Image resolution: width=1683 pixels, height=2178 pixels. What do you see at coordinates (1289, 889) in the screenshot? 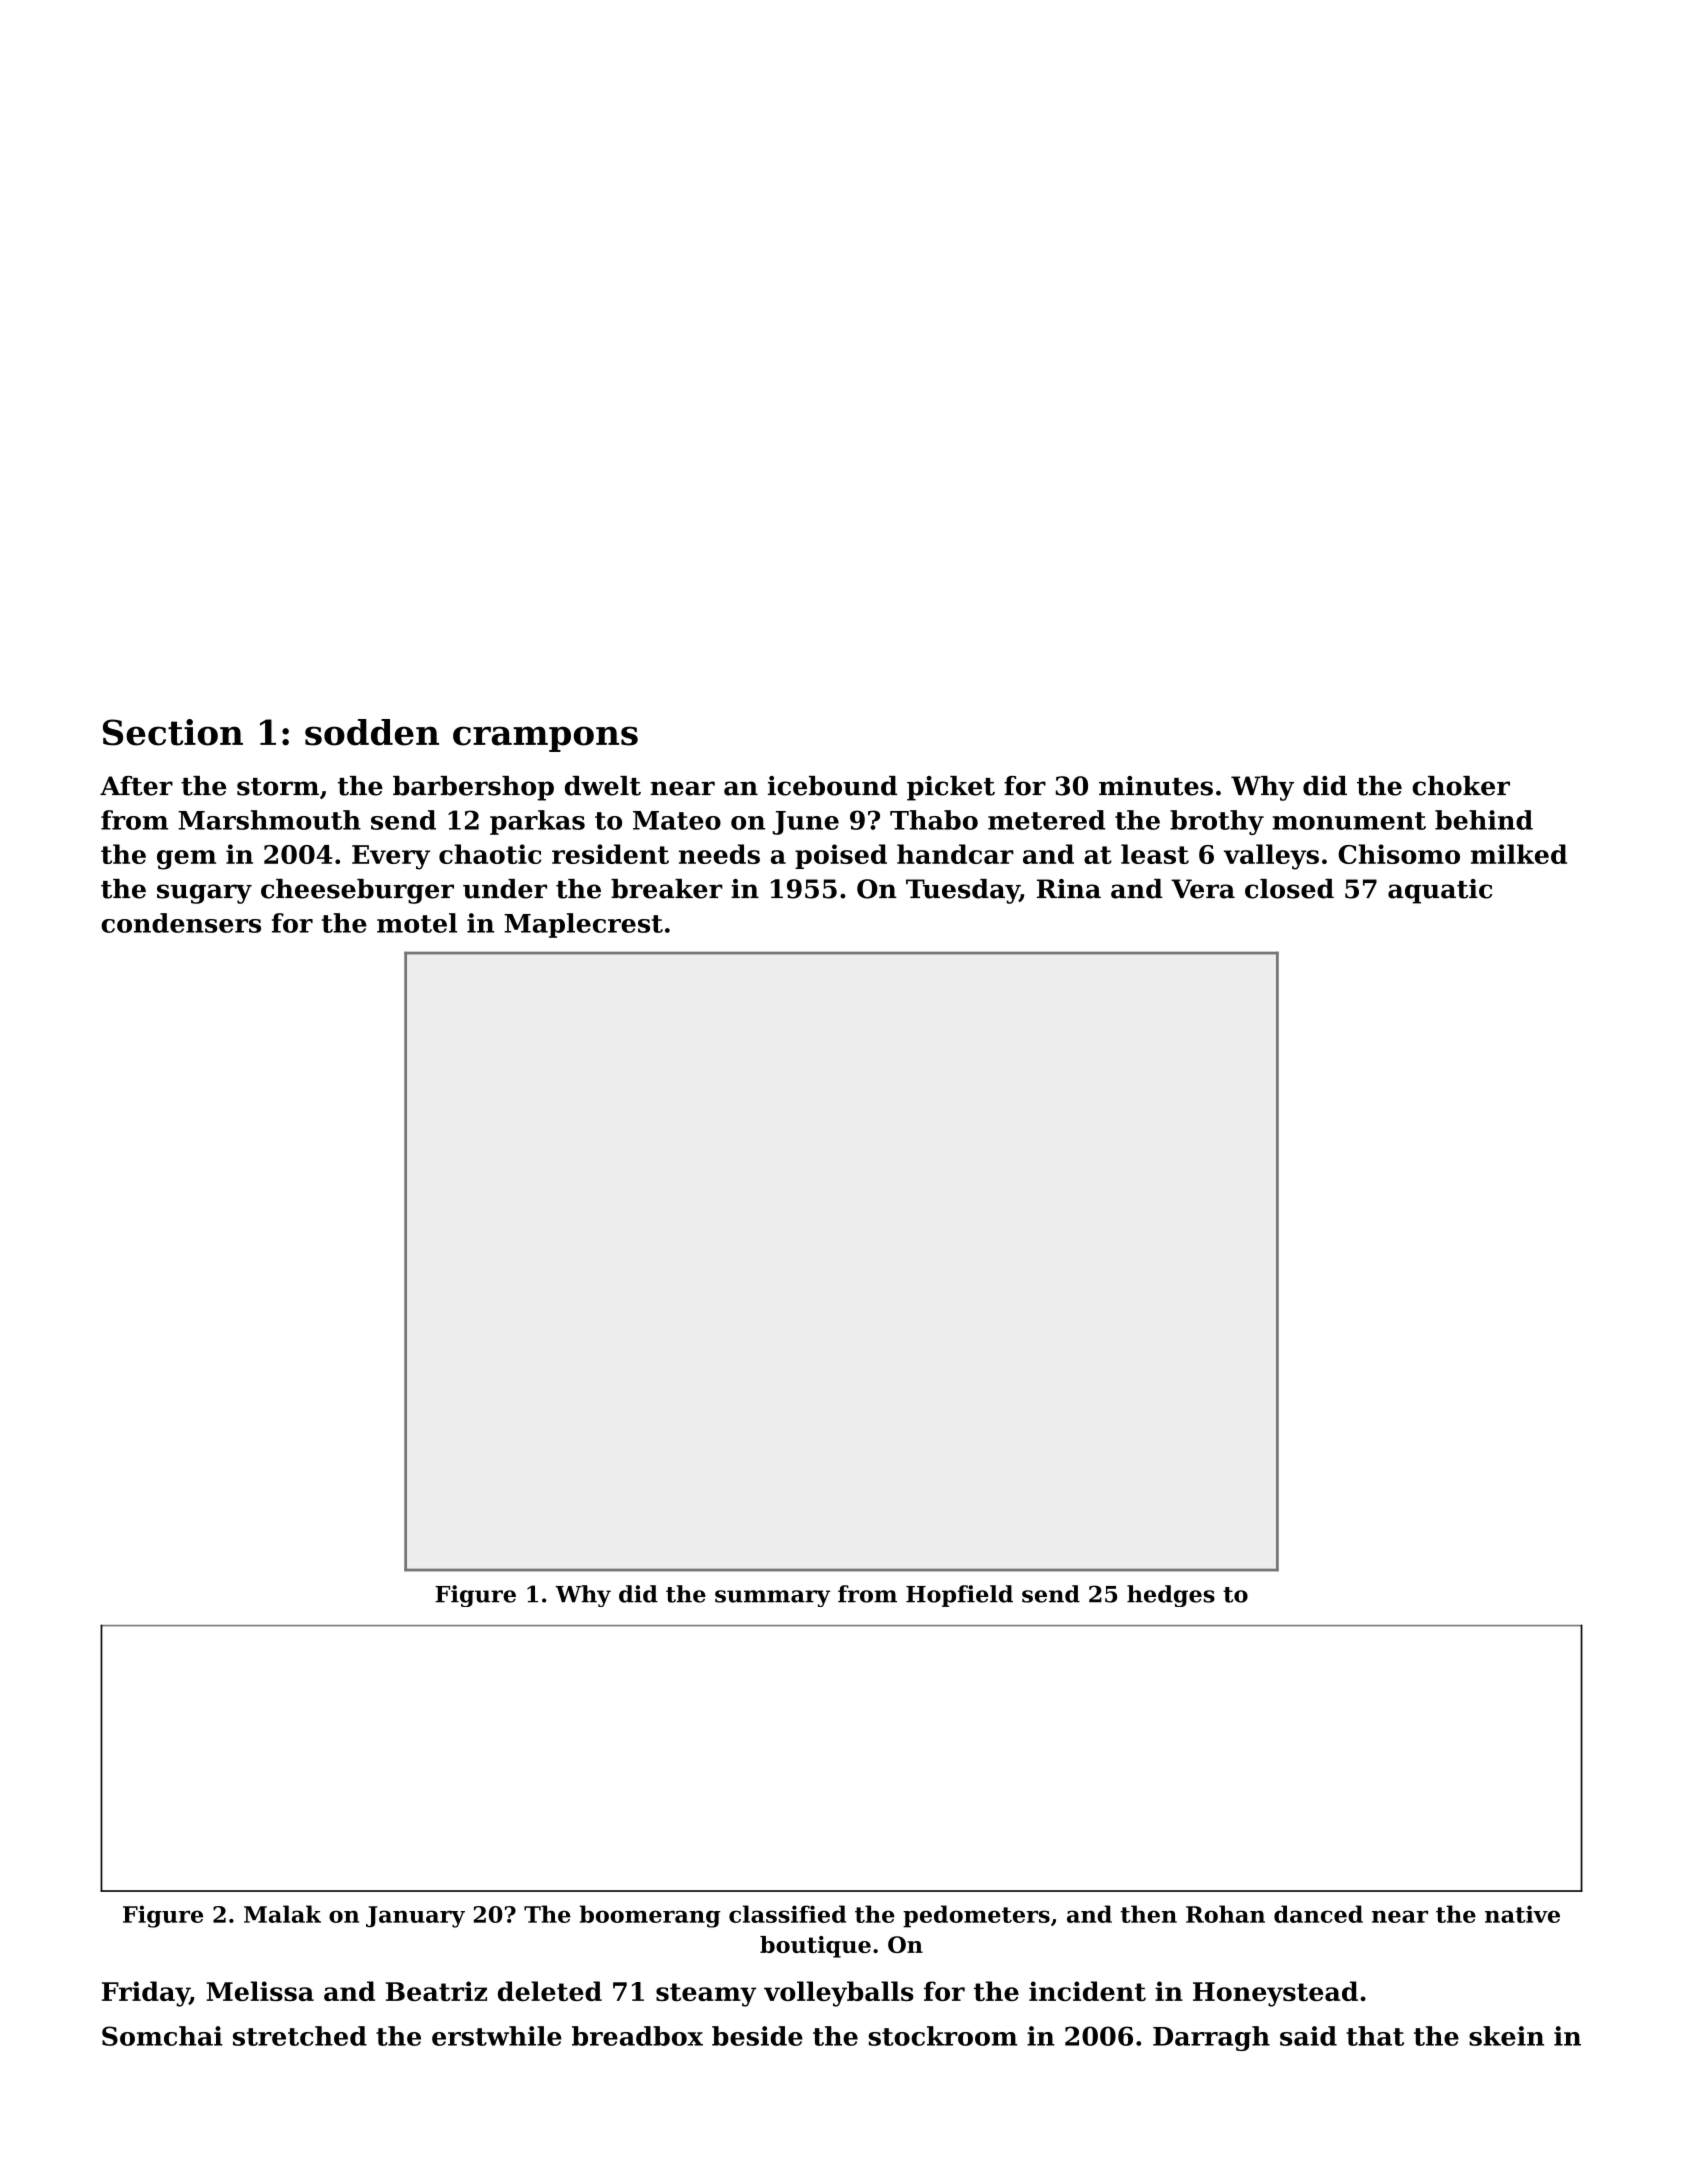
I see `closed` at bounding box center [1289, 889].
